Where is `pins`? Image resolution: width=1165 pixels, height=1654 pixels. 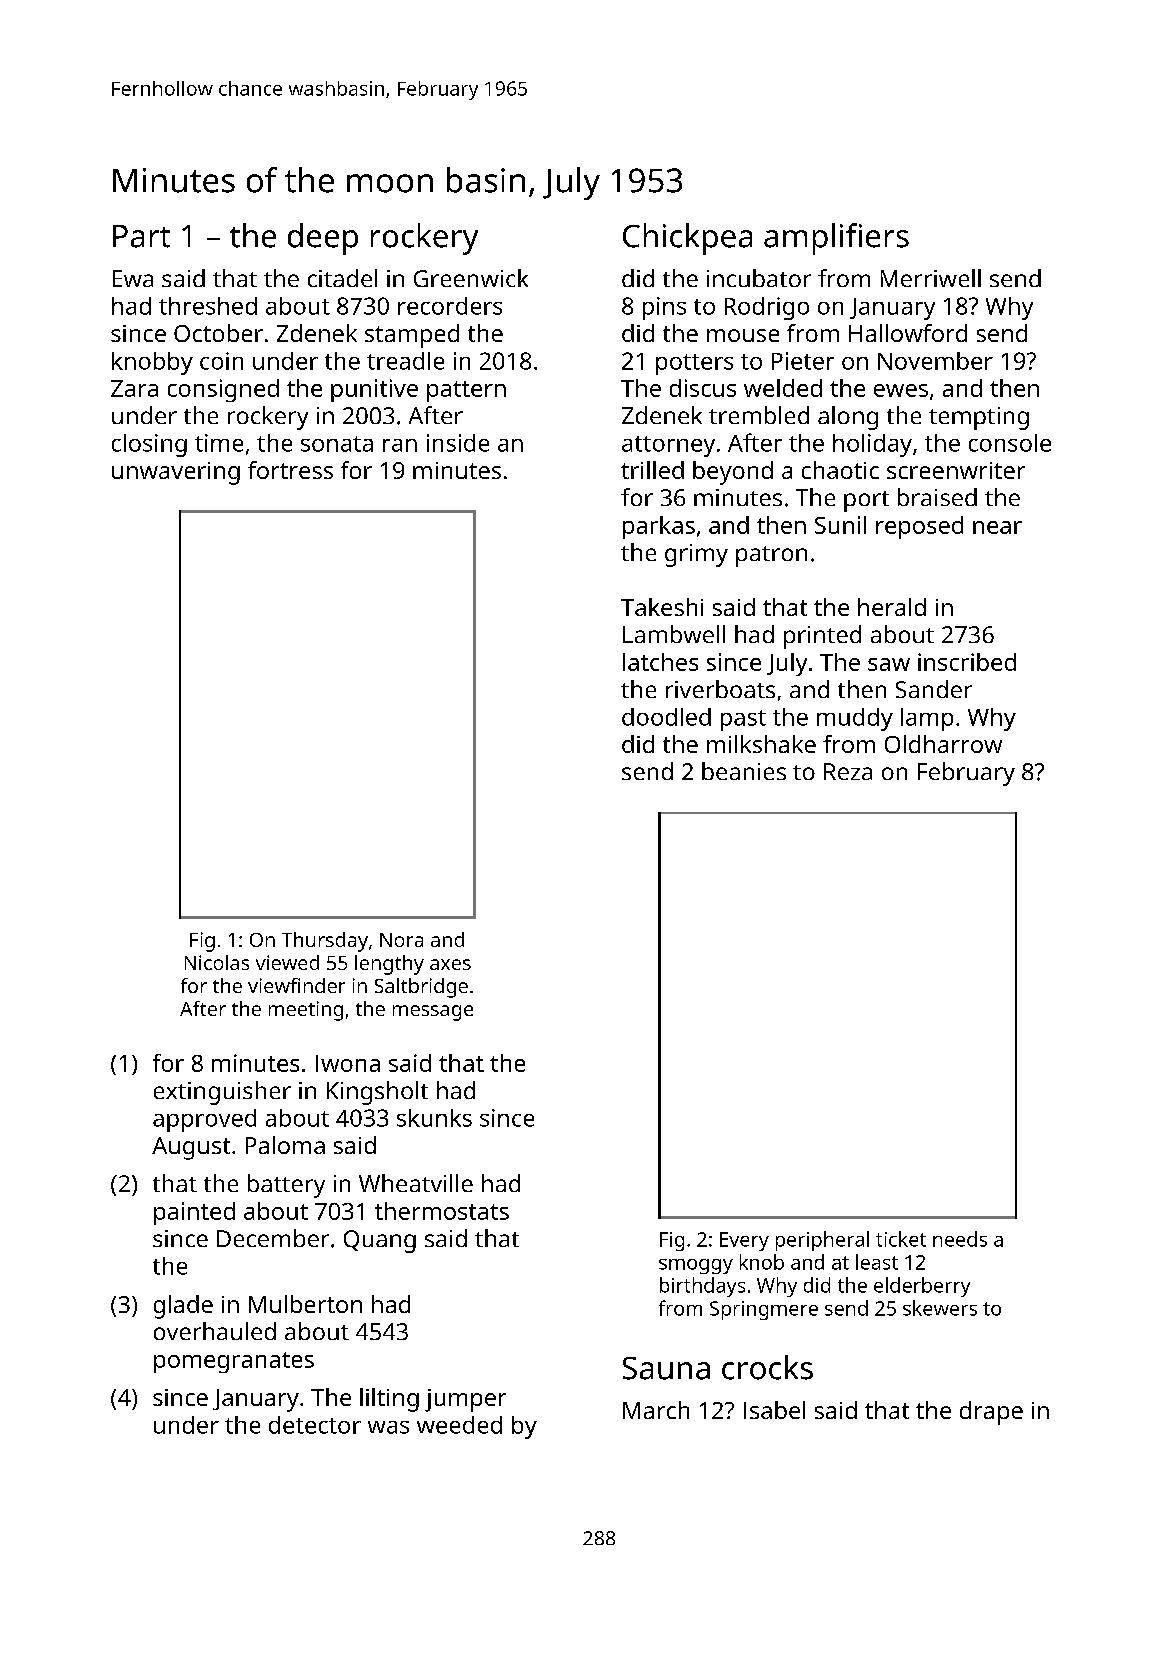 pins is located at coordinates (664, 308).
